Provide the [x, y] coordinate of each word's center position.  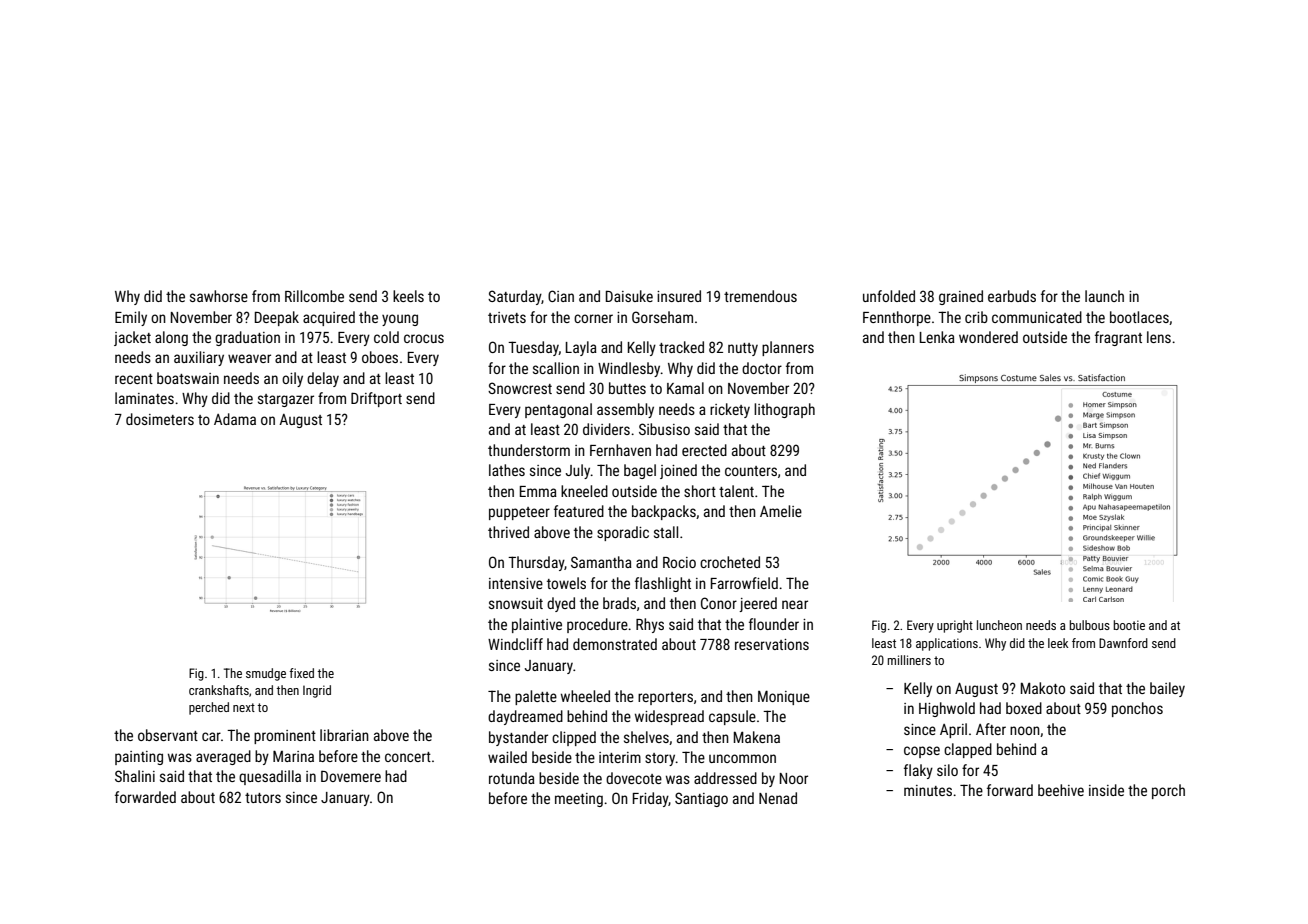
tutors [263, 798]
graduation [247, 338]
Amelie [781, 511]
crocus [424, 338]
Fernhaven [620, 450]
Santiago [701, 799]
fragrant [1118, 338]
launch [1104, 296]
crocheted [730, 562]
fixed [301, 673]
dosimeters [160, 419]
